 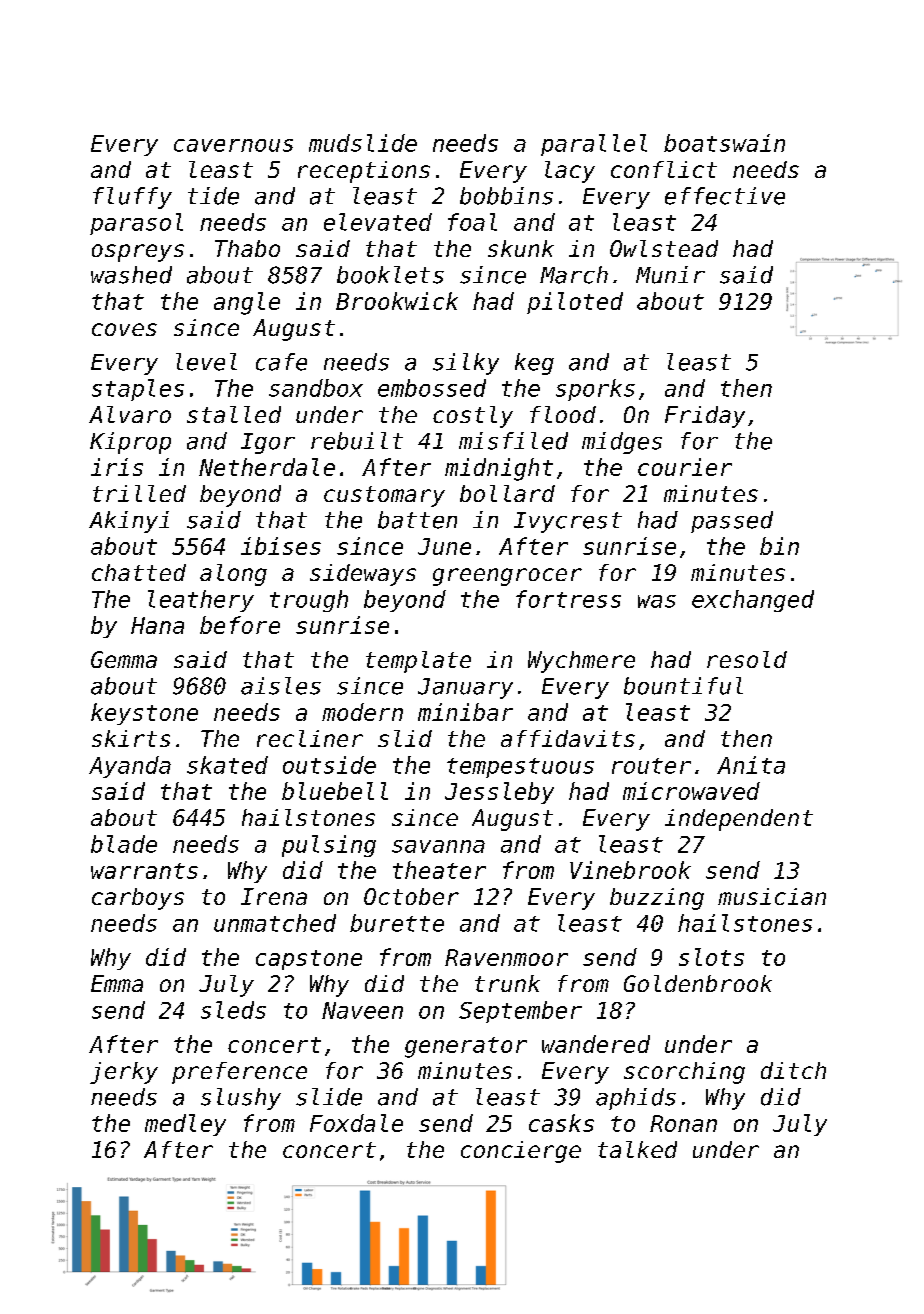 I want to click on carboys, so click(x=138, y=899).
